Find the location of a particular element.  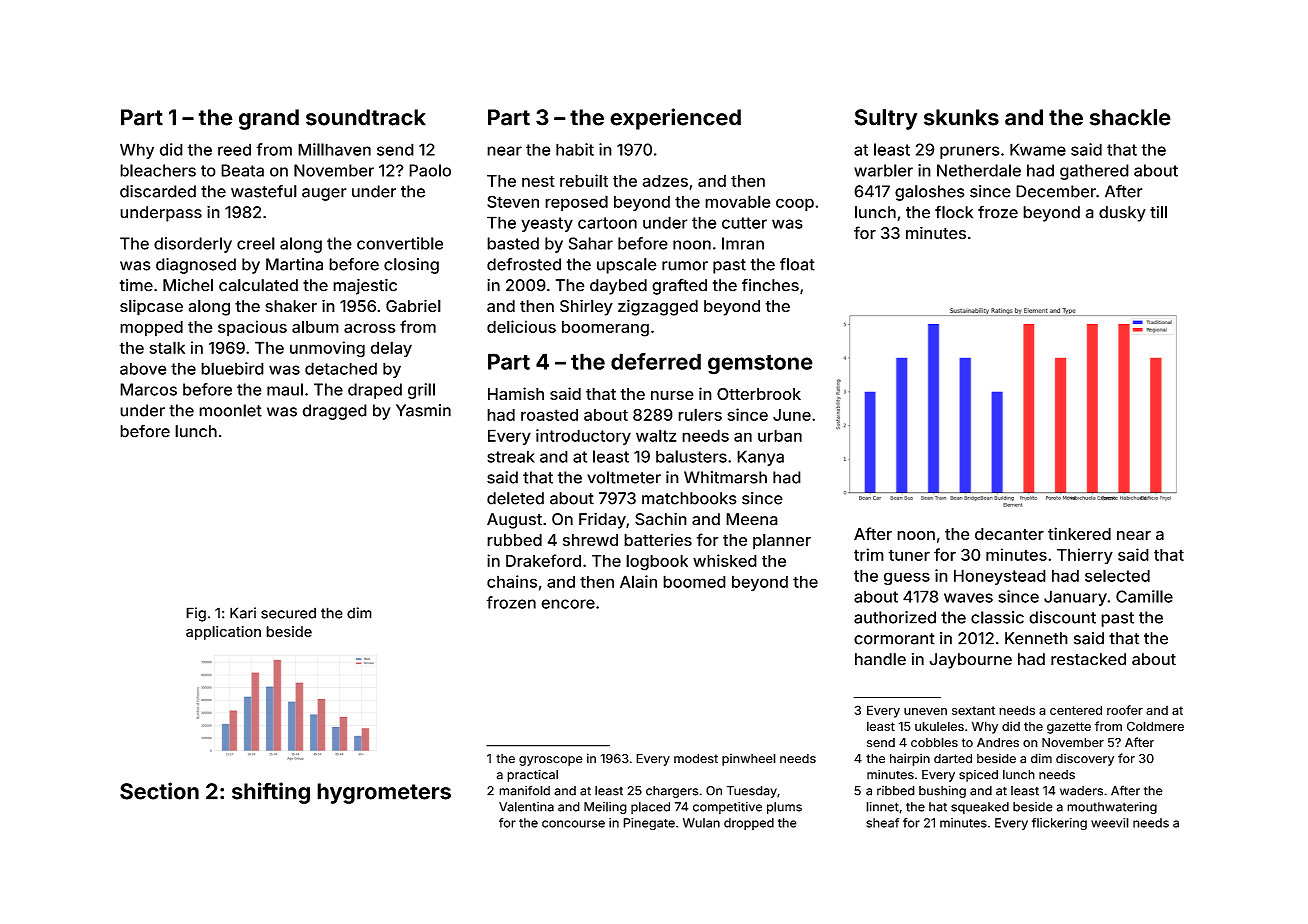

finches is located at coordinates (770, 285).
